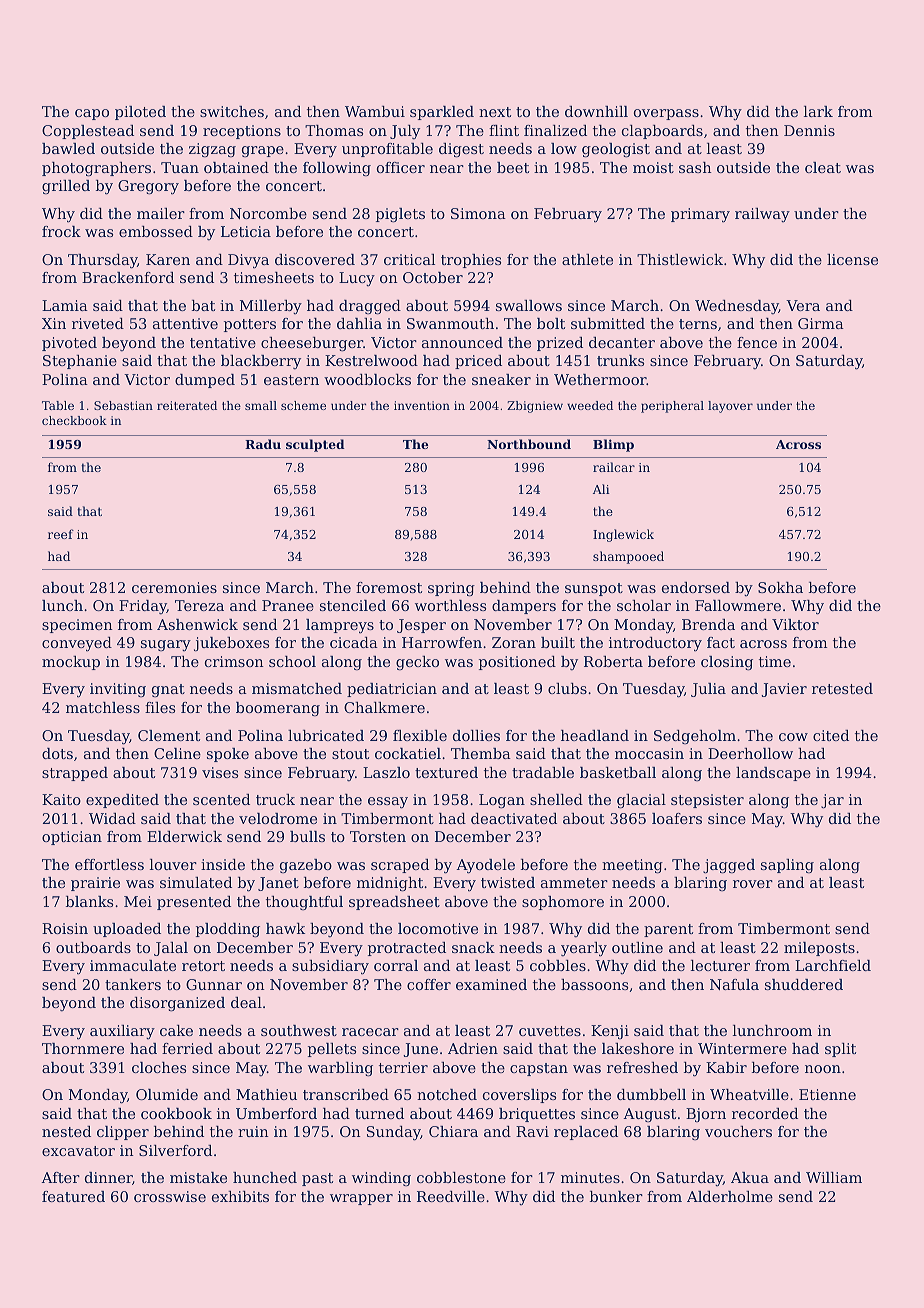  Describe the element at coordinates (655, 644) in the document. I see `introductory` at that location.
